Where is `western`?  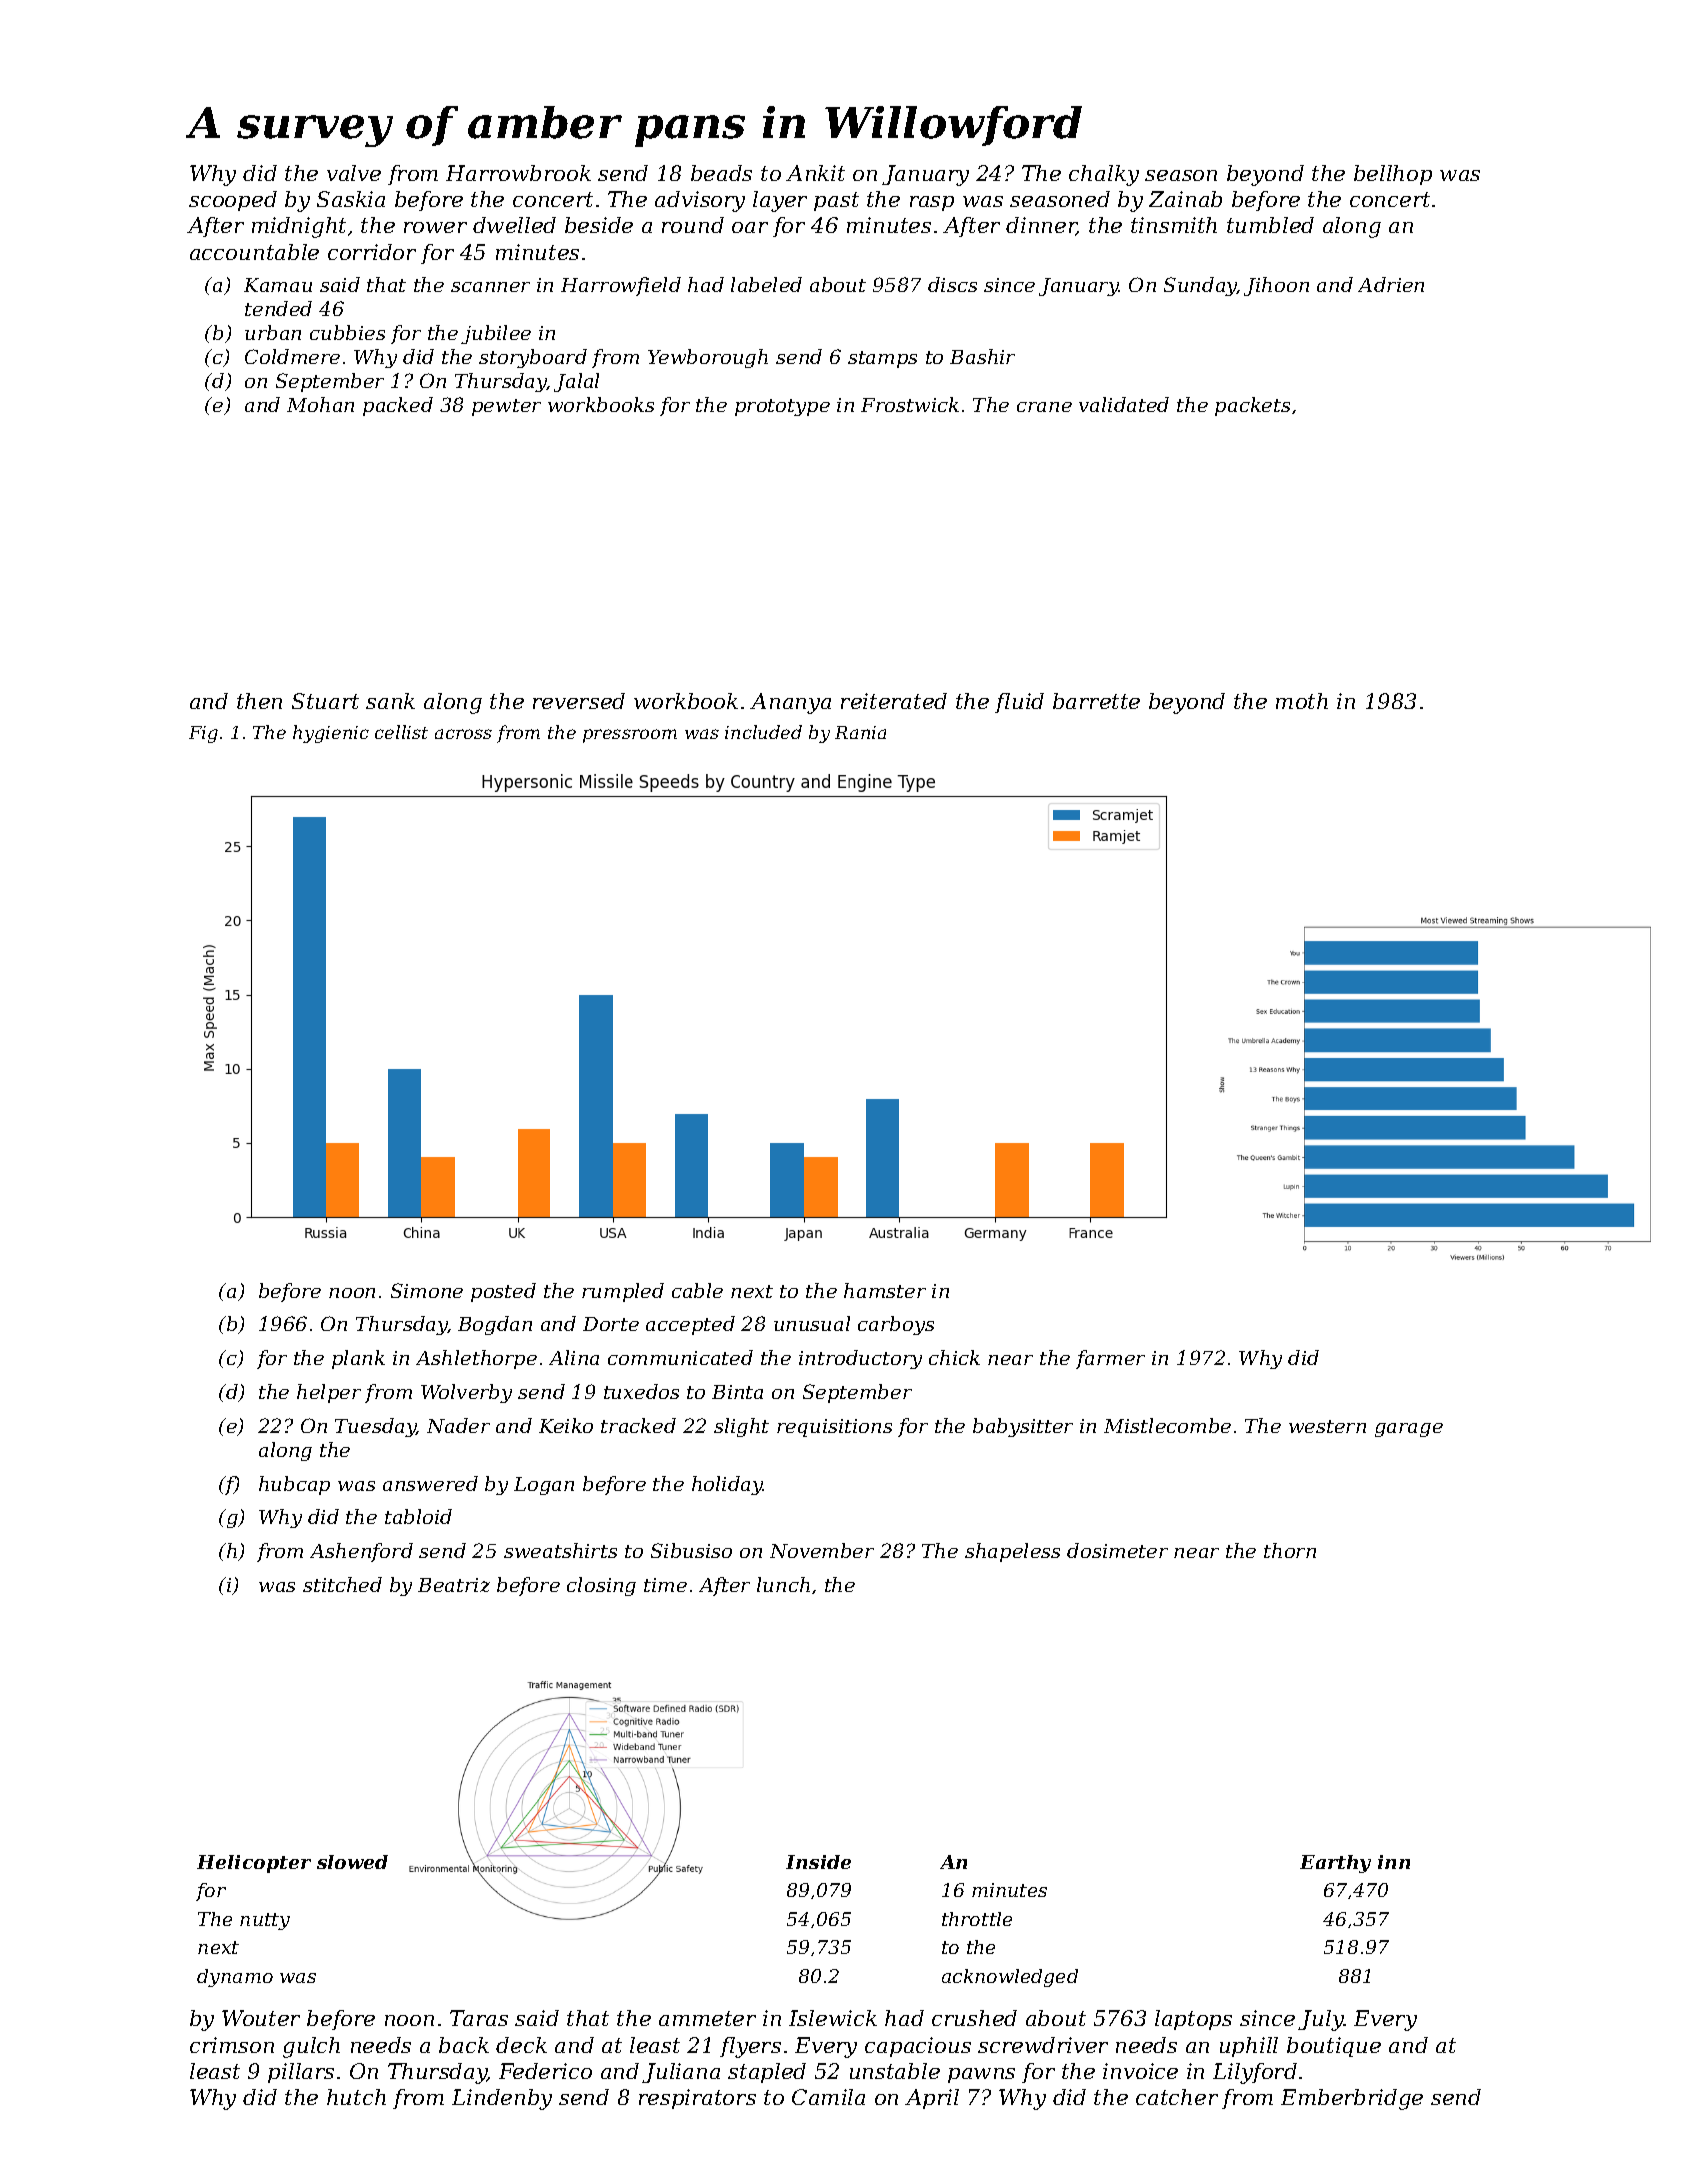
western is located at coordinates (1327, 1426).
